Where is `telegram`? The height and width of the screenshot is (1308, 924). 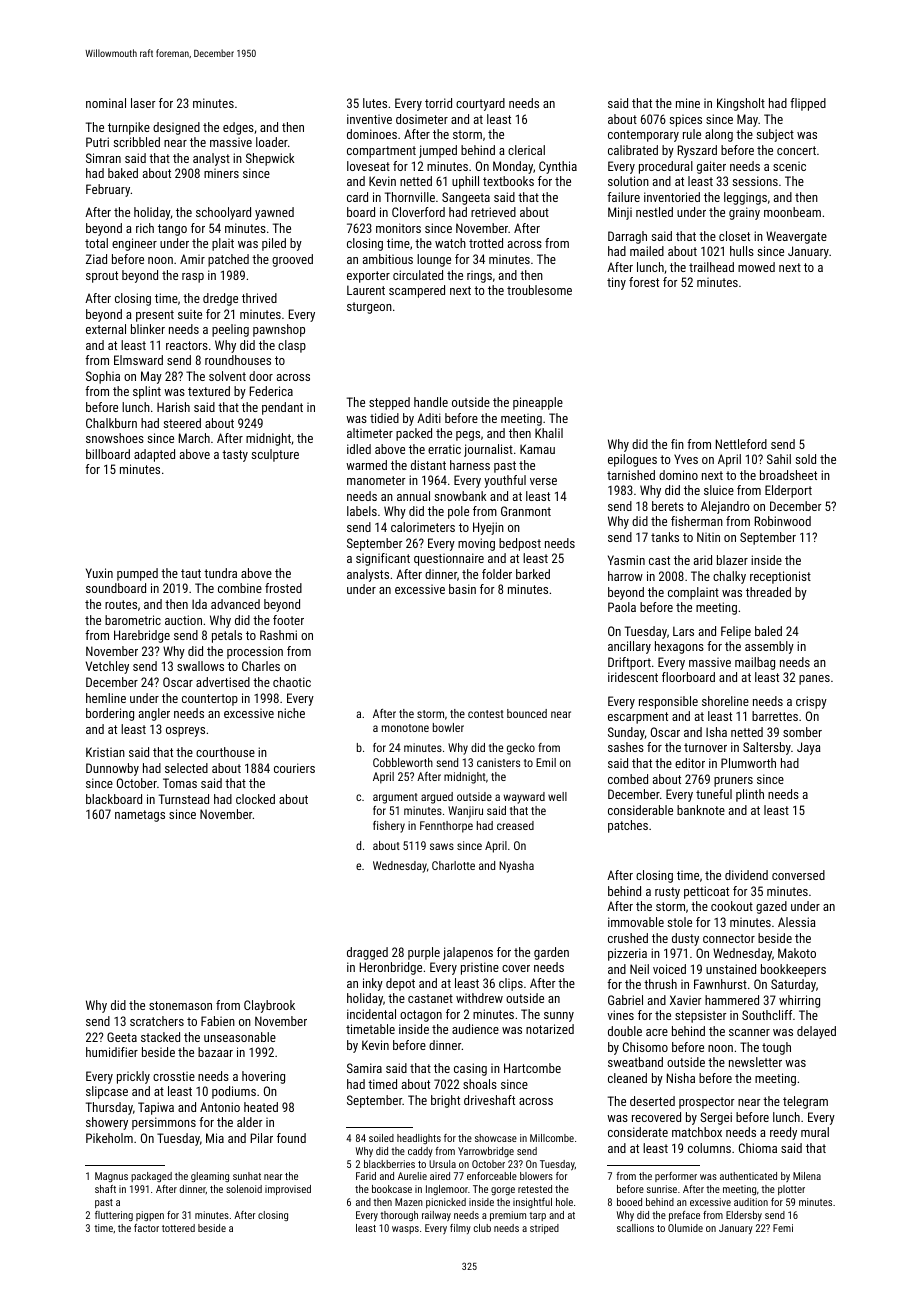
telegram is located at coordinates (805, 1102).
